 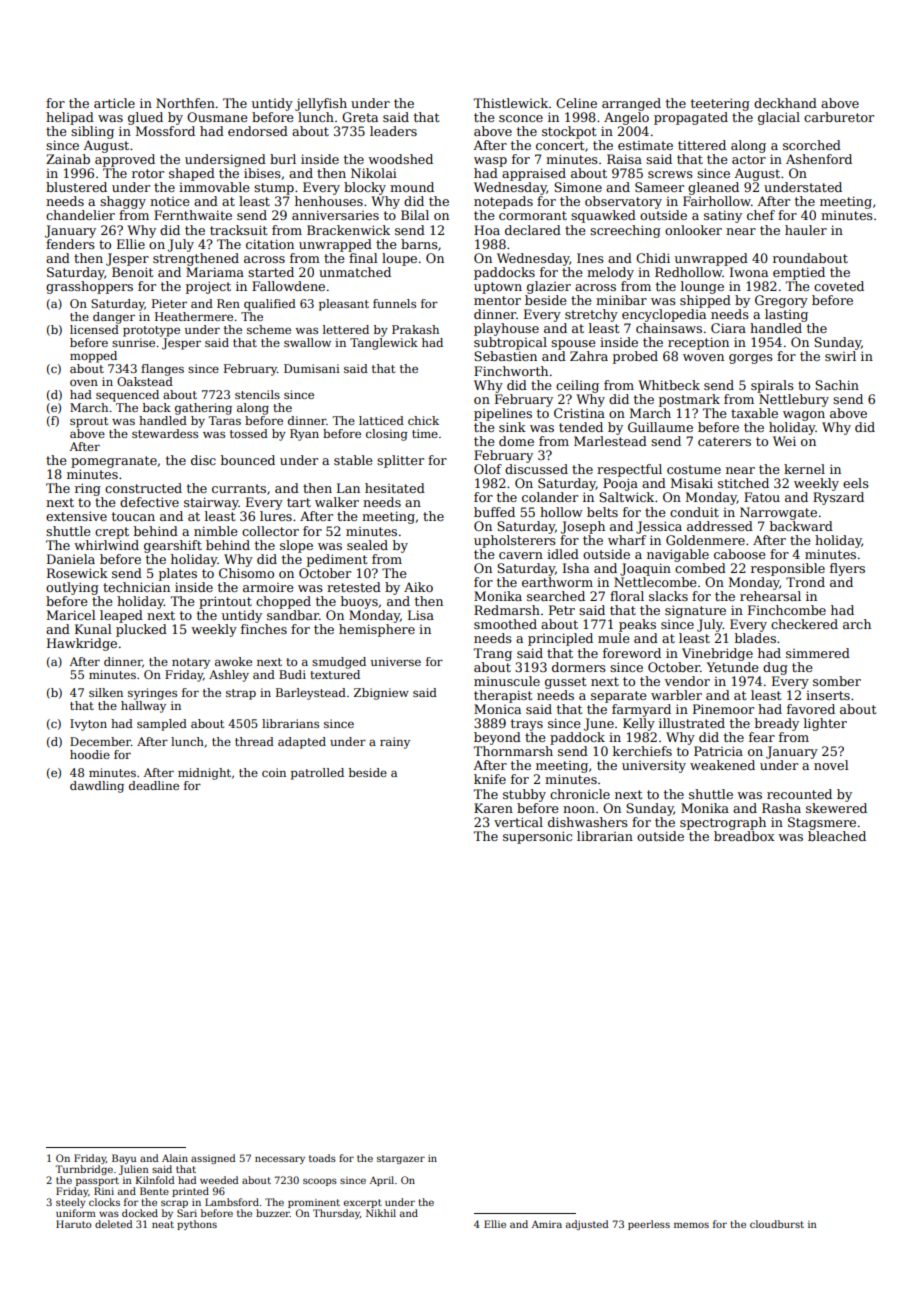 What do you see at coordinates (537, 837) in the page?
I see `supersonic` at bounding box center [537, 837].
